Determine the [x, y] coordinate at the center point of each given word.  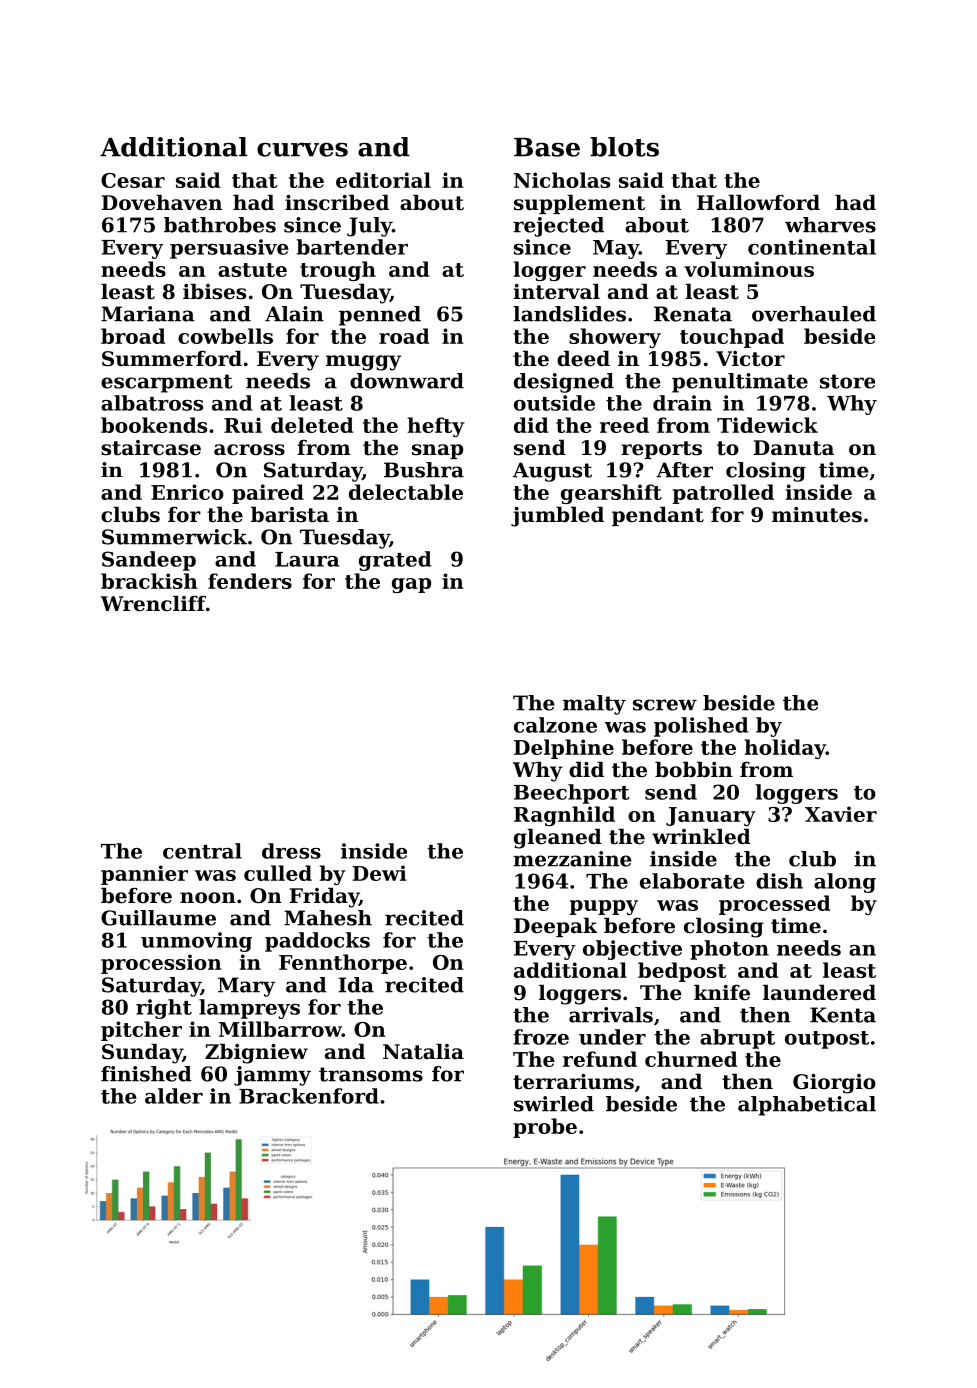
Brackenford [309, 1096]
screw [665, 705]
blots [624, 147]
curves [302, 150]
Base [547, 147]
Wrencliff [153, 603]
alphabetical [807, 1106]
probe [545, 1128]
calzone [555, 725]
